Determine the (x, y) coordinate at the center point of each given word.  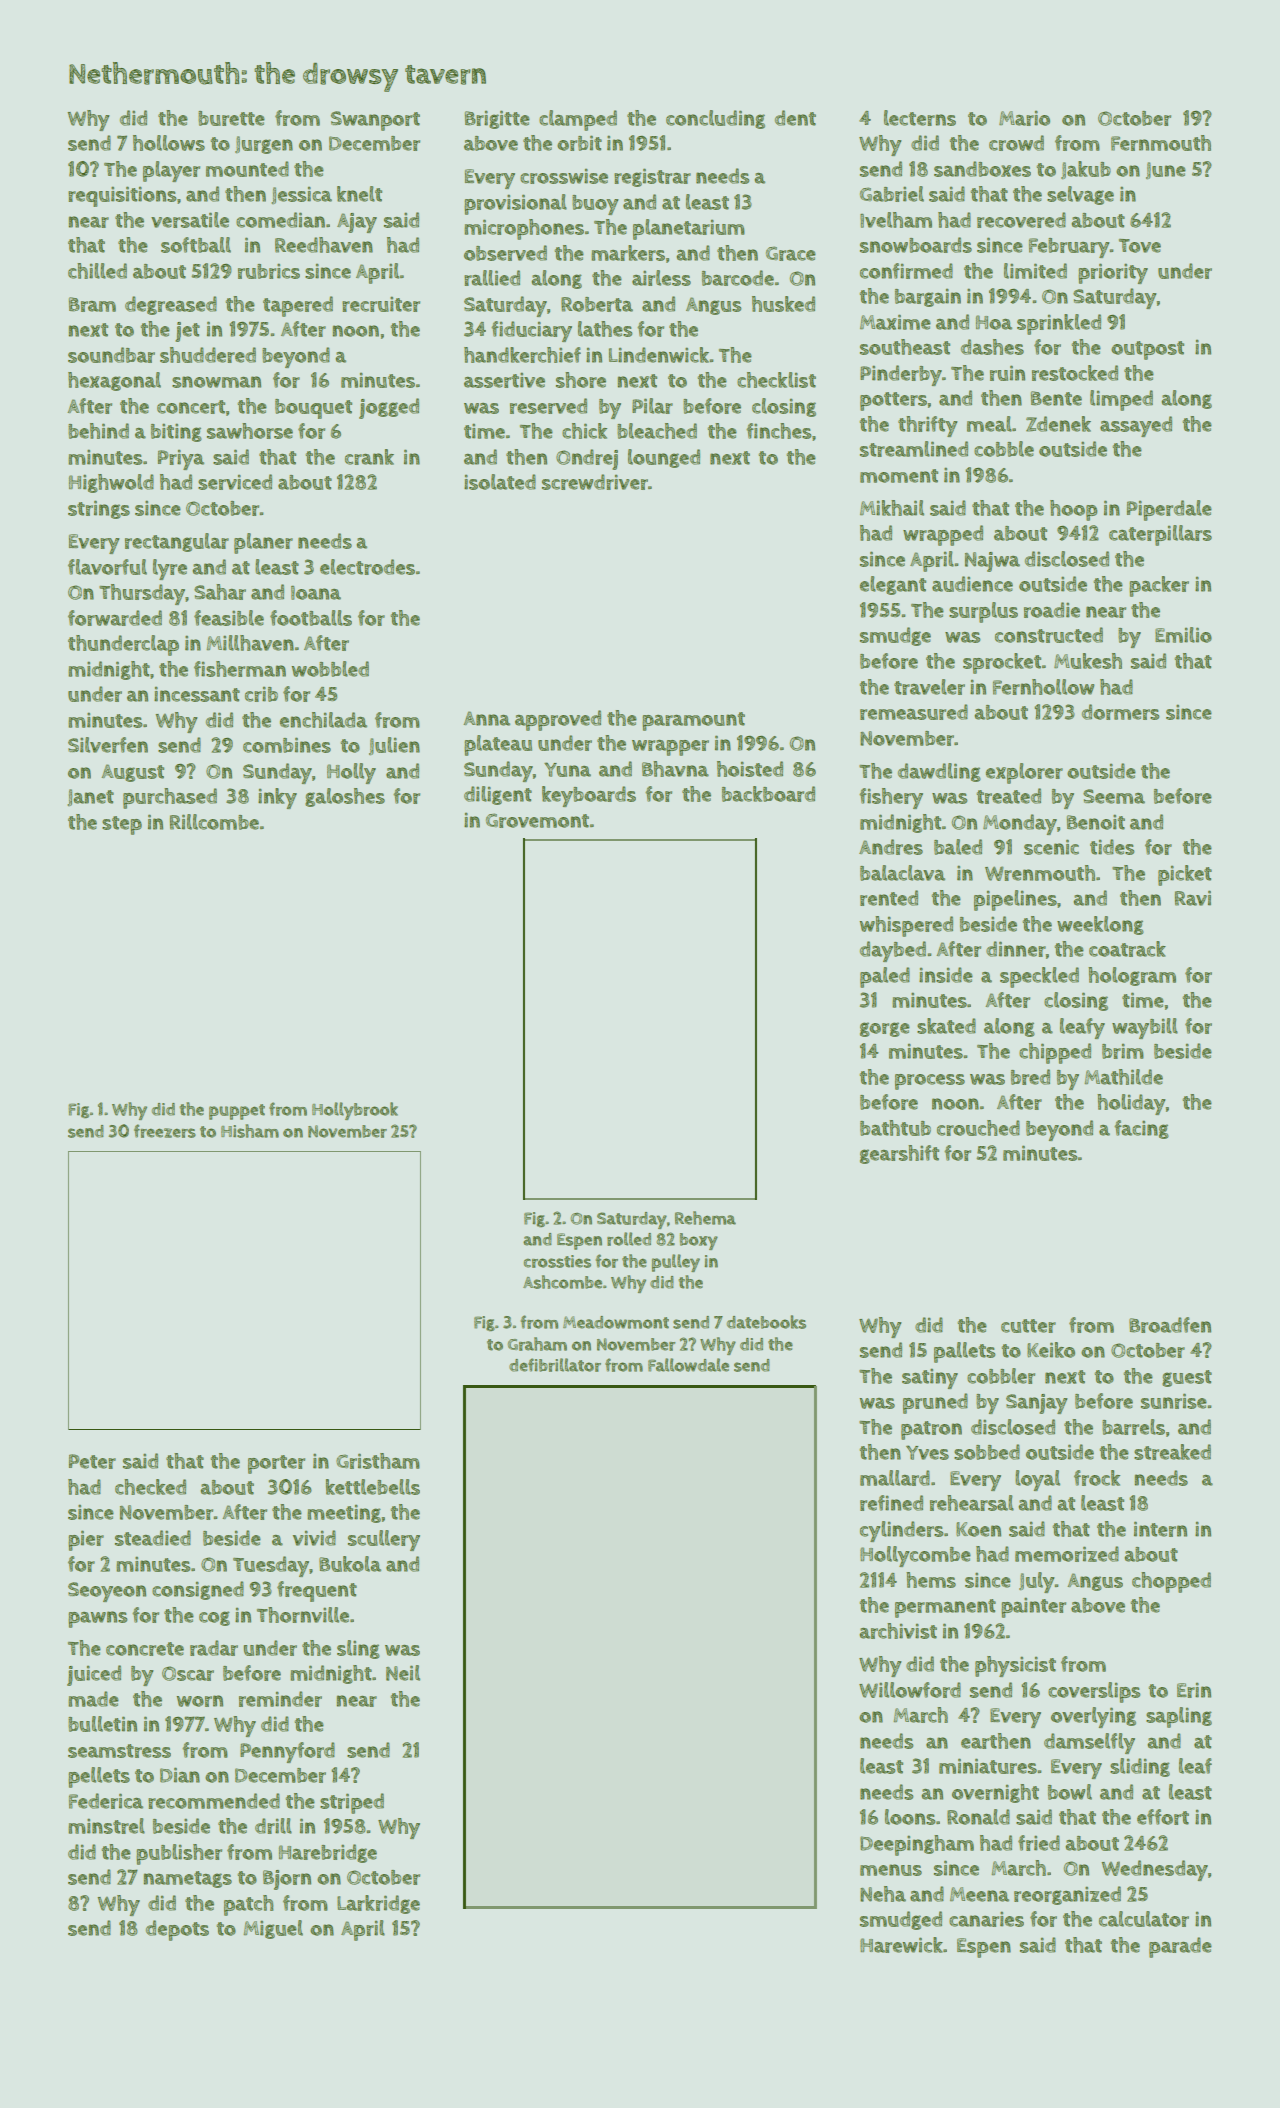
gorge (885, 1029)
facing (1141, 1129)
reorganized (1067, 1895)
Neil (403, 1673)
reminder (280, 1699)
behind (98, 431)
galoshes (345, 797)
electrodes (367, 567)
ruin (1007, 373)
